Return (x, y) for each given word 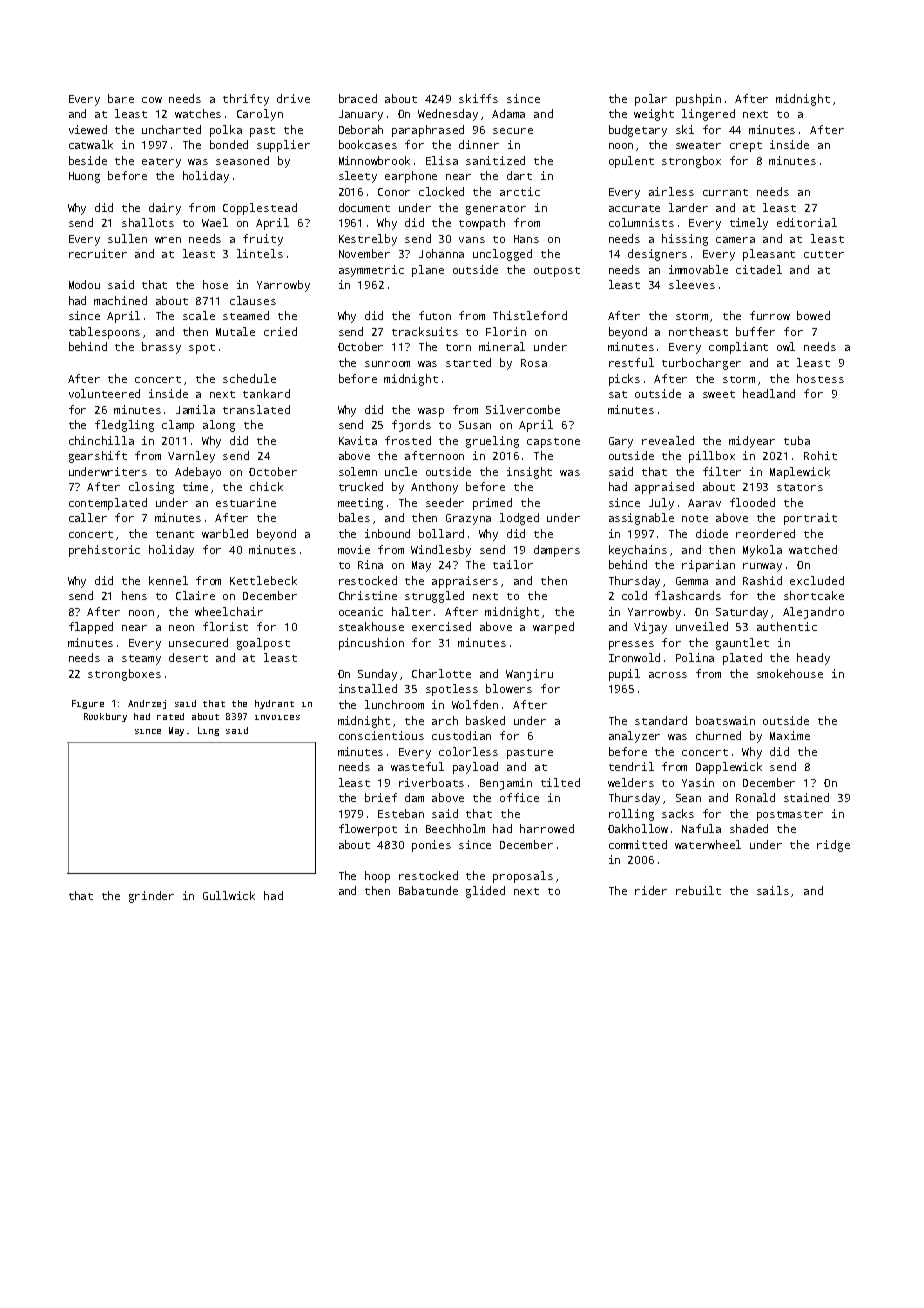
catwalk (91, 144)
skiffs (478, 98)
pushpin (698, 100)
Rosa (534, 363)
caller (88, 517)
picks (624, 380)
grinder (151, 897)
